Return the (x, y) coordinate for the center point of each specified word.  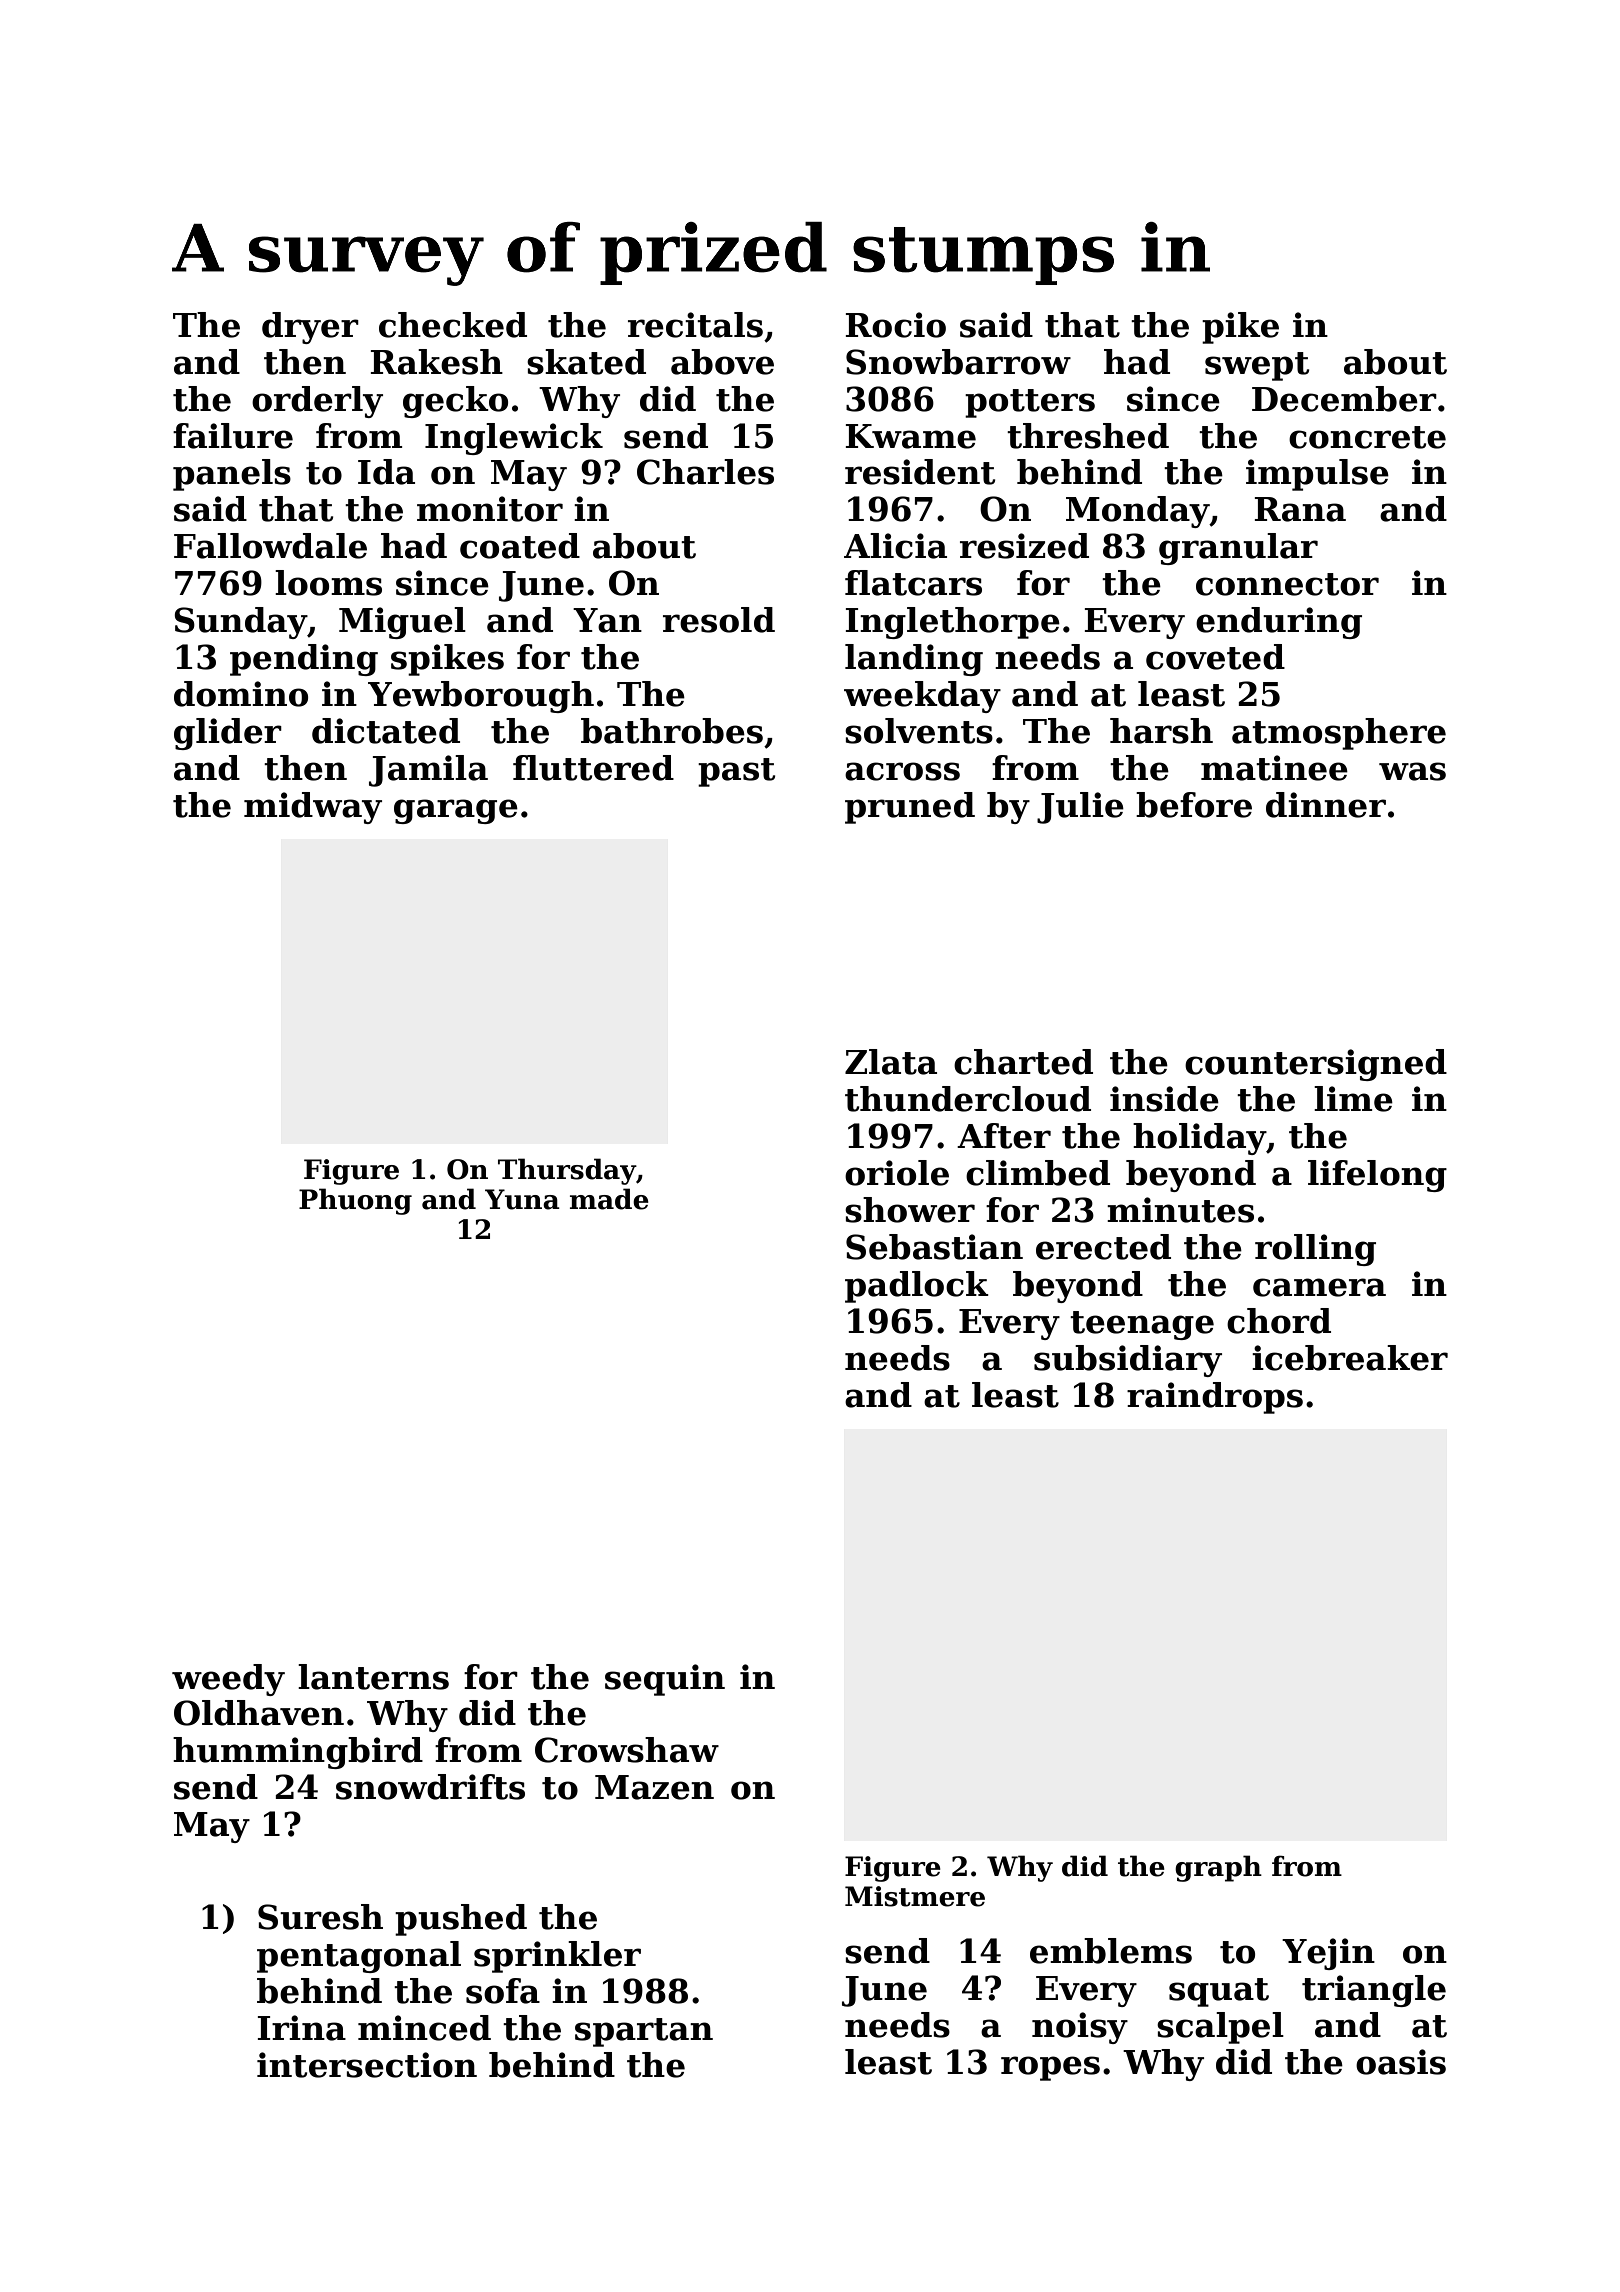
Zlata (891, 1062)
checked (453, 325)
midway (313, 808)
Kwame (911, 436)
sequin (665, 1680)
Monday (1138, 512)
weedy (228, 1680)
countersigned (1316, 1065)
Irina (302, 2028)
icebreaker (1350, 1358)
